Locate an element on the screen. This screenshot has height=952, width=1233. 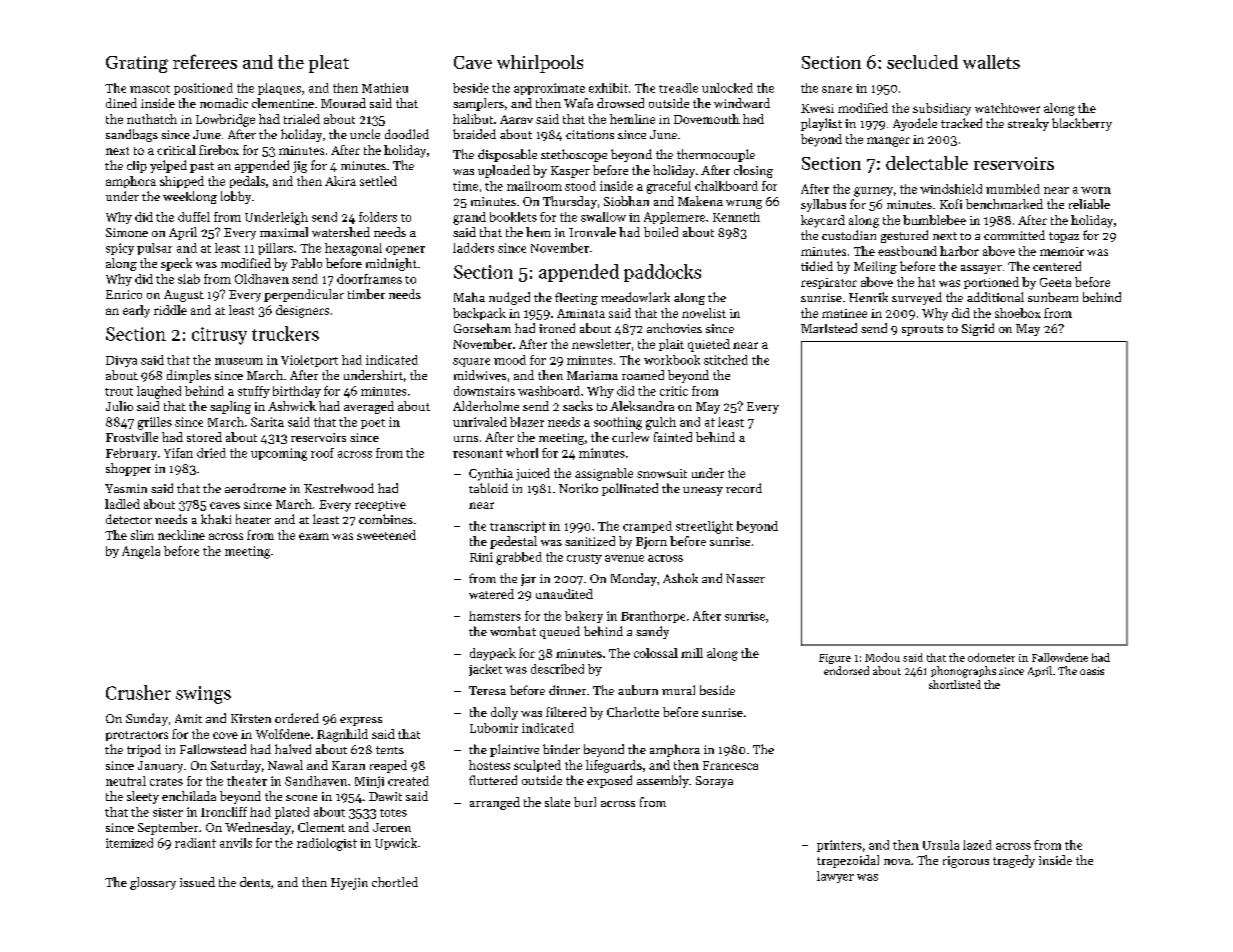
whirlpools is located at coordinates (540, 64).
